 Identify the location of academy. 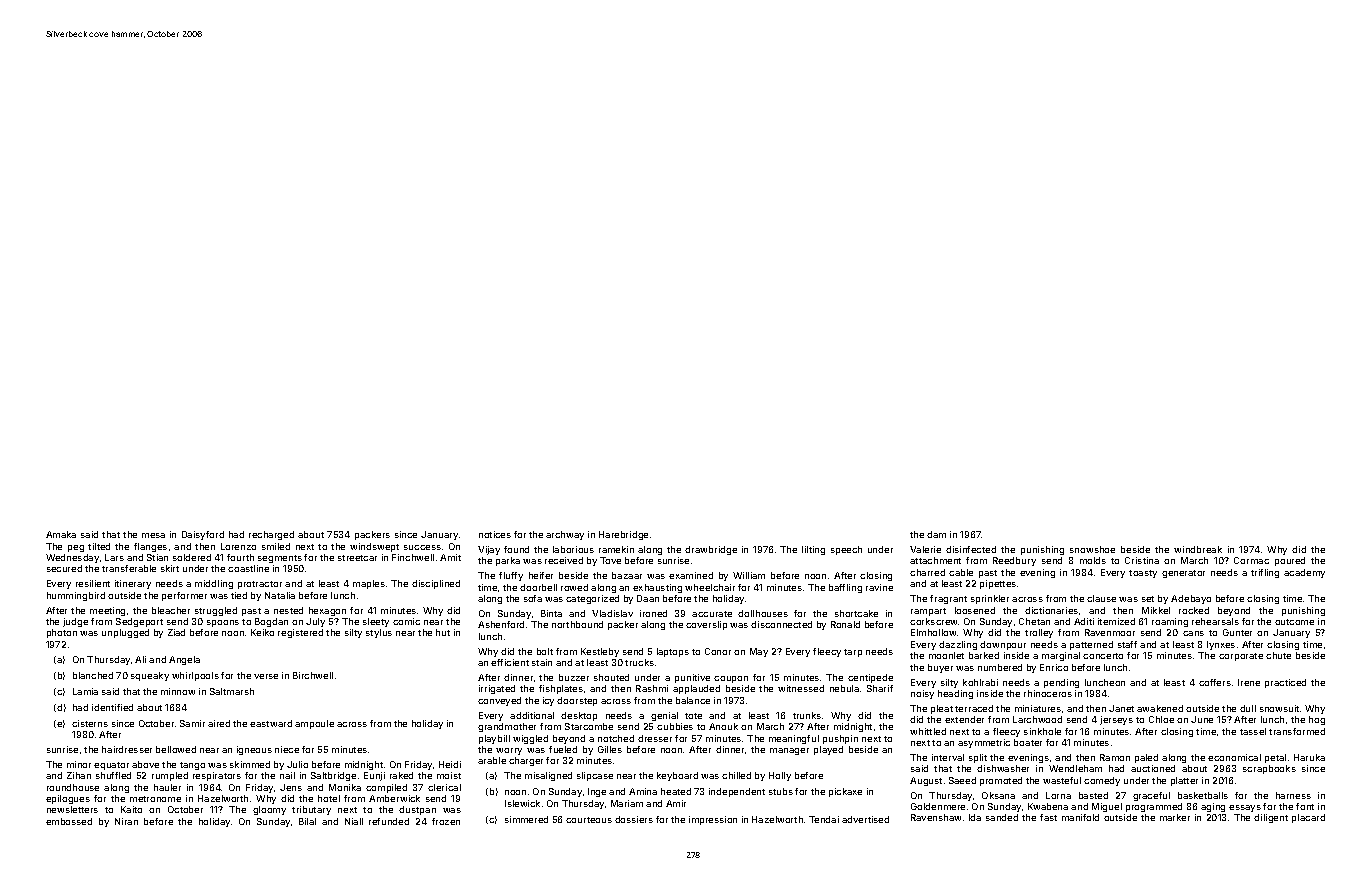
(1304, 573).
